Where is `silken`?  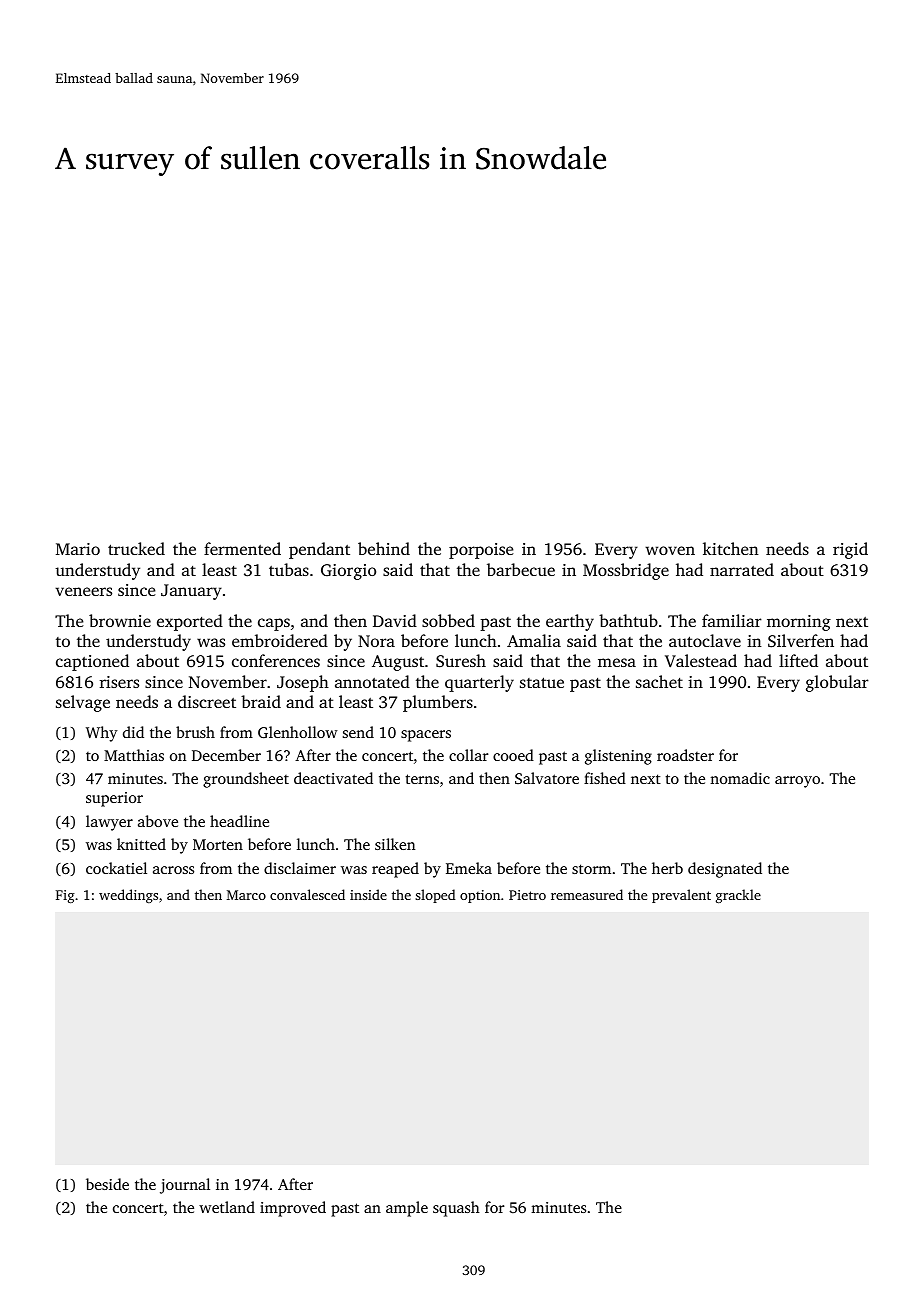
silken is located at coordinates (395, 844).
